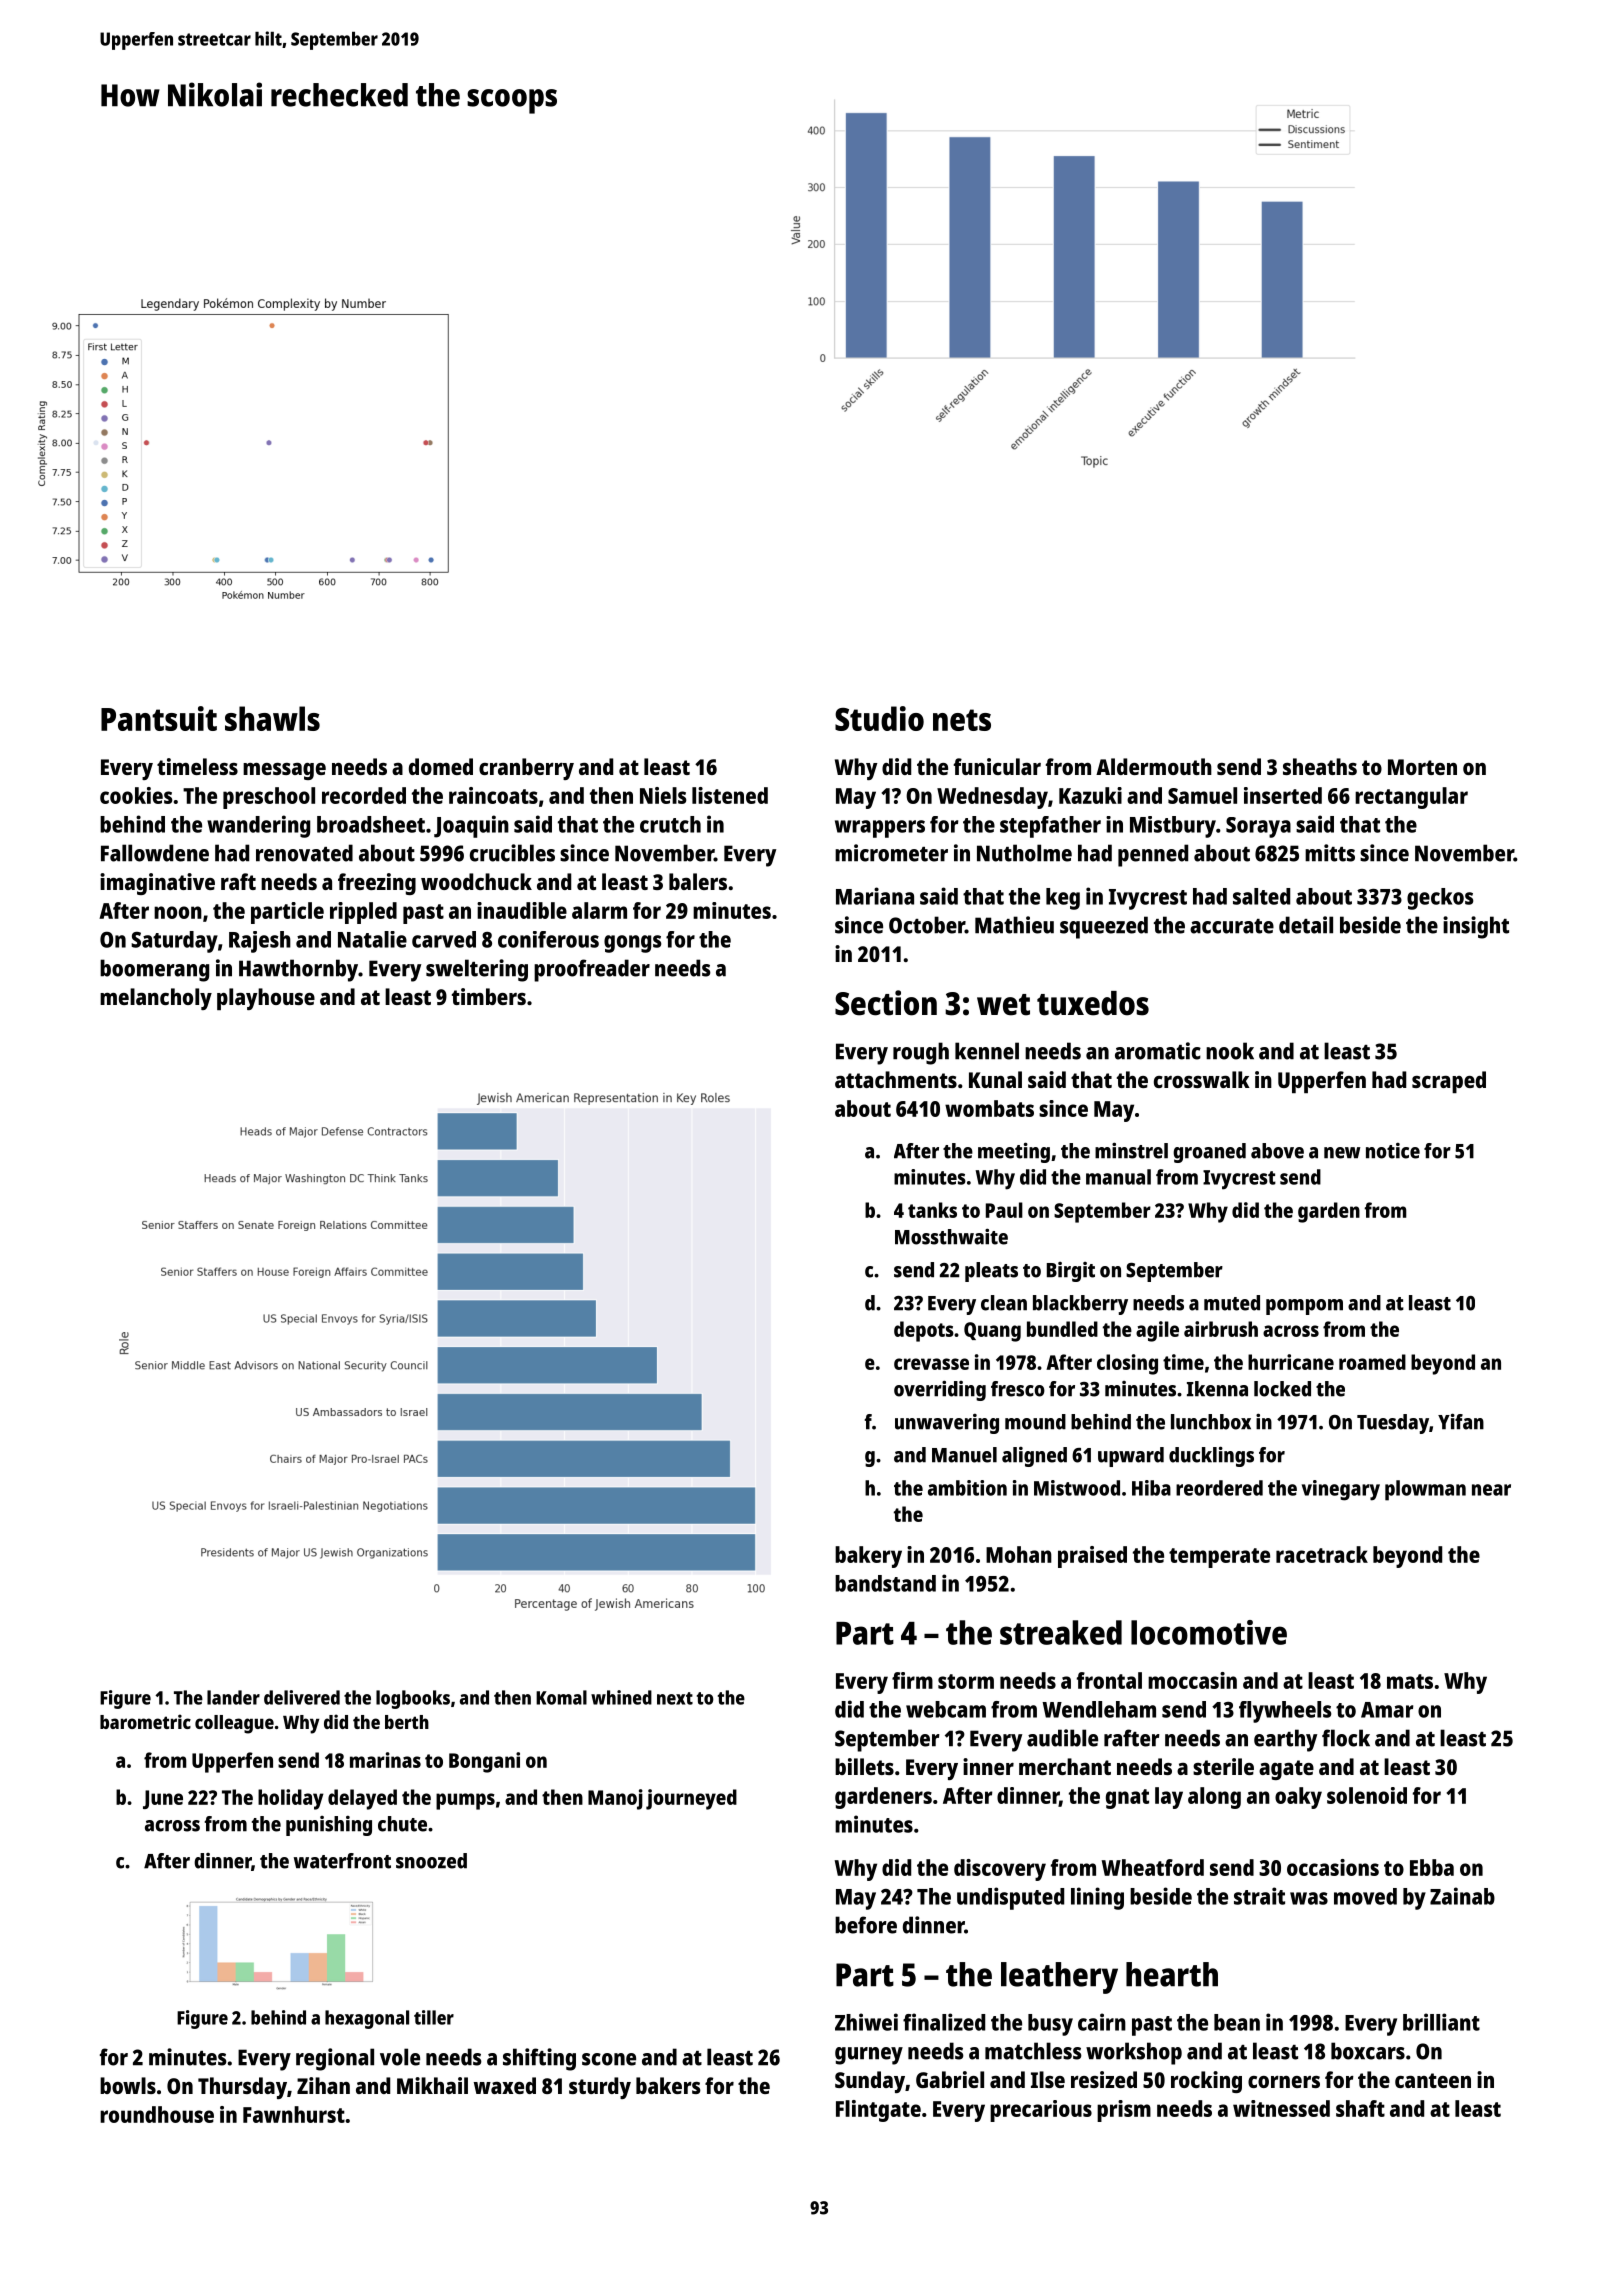 This screenshot has height=2292, width=1620. What do you see at coordinates (1393, 1150) in the screenshot?
I see `notice` at bounding box center [1393, 1150].
